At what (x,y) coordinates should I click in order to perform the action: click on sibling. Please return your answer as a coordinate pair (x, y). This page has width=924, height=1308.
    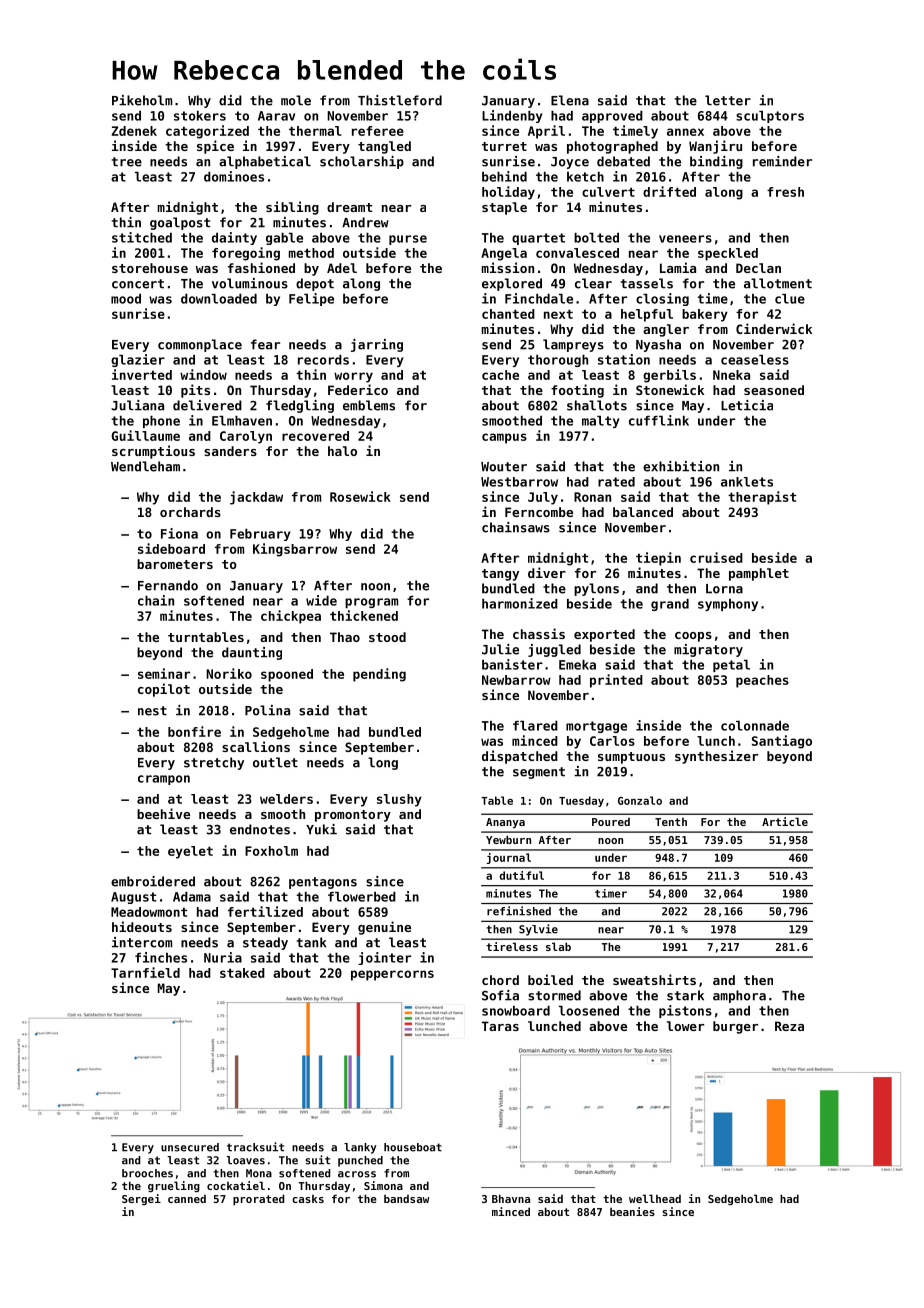
    Looking at the image, I should click on (292, 208).
